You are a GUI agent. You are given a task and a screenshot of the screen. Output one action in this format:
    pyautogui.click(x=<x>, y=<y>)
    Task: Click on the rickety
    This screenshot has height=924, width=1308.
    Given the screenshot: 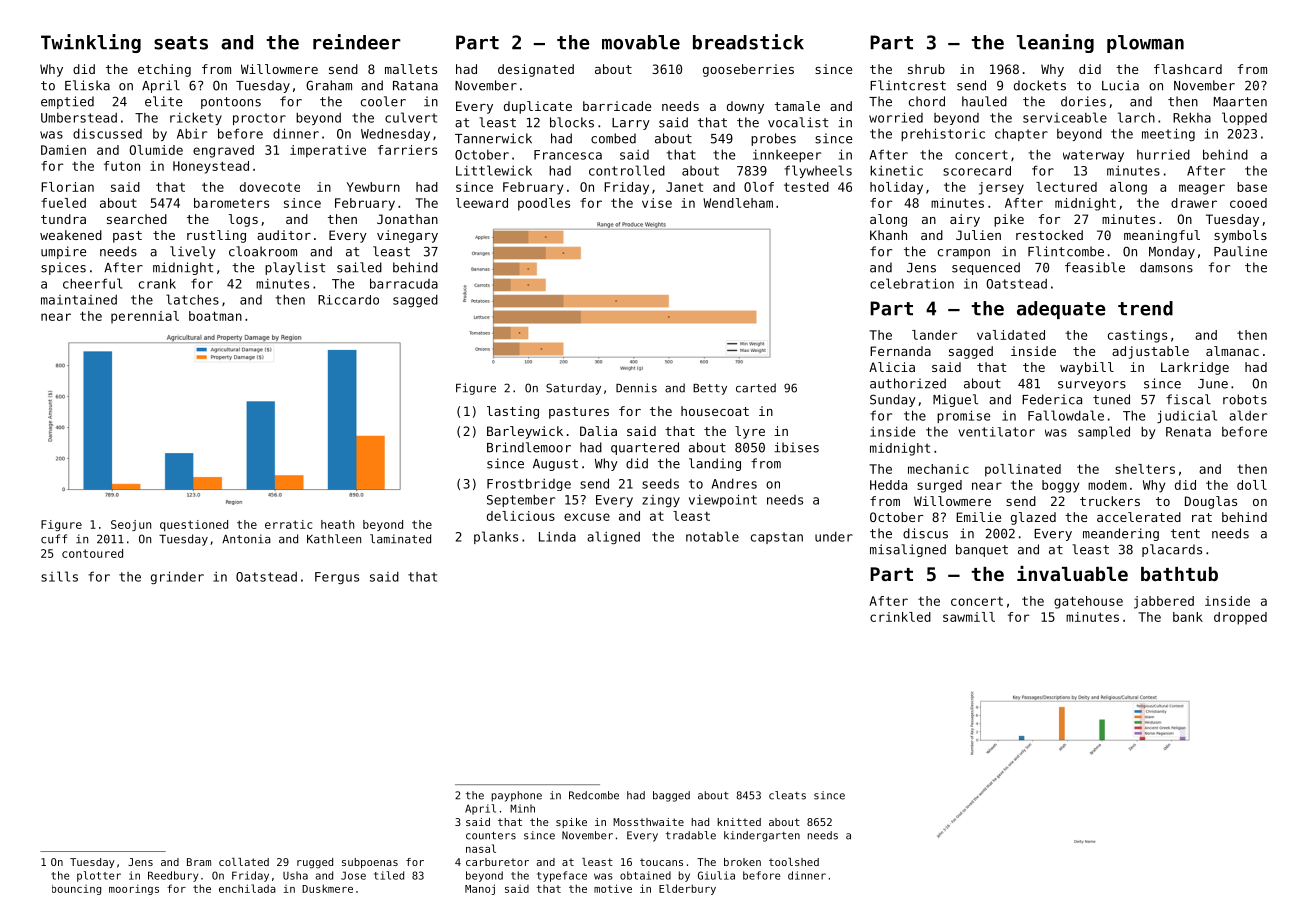 What is the action you would take?
    pyautogui.click(x=196, y=118)
